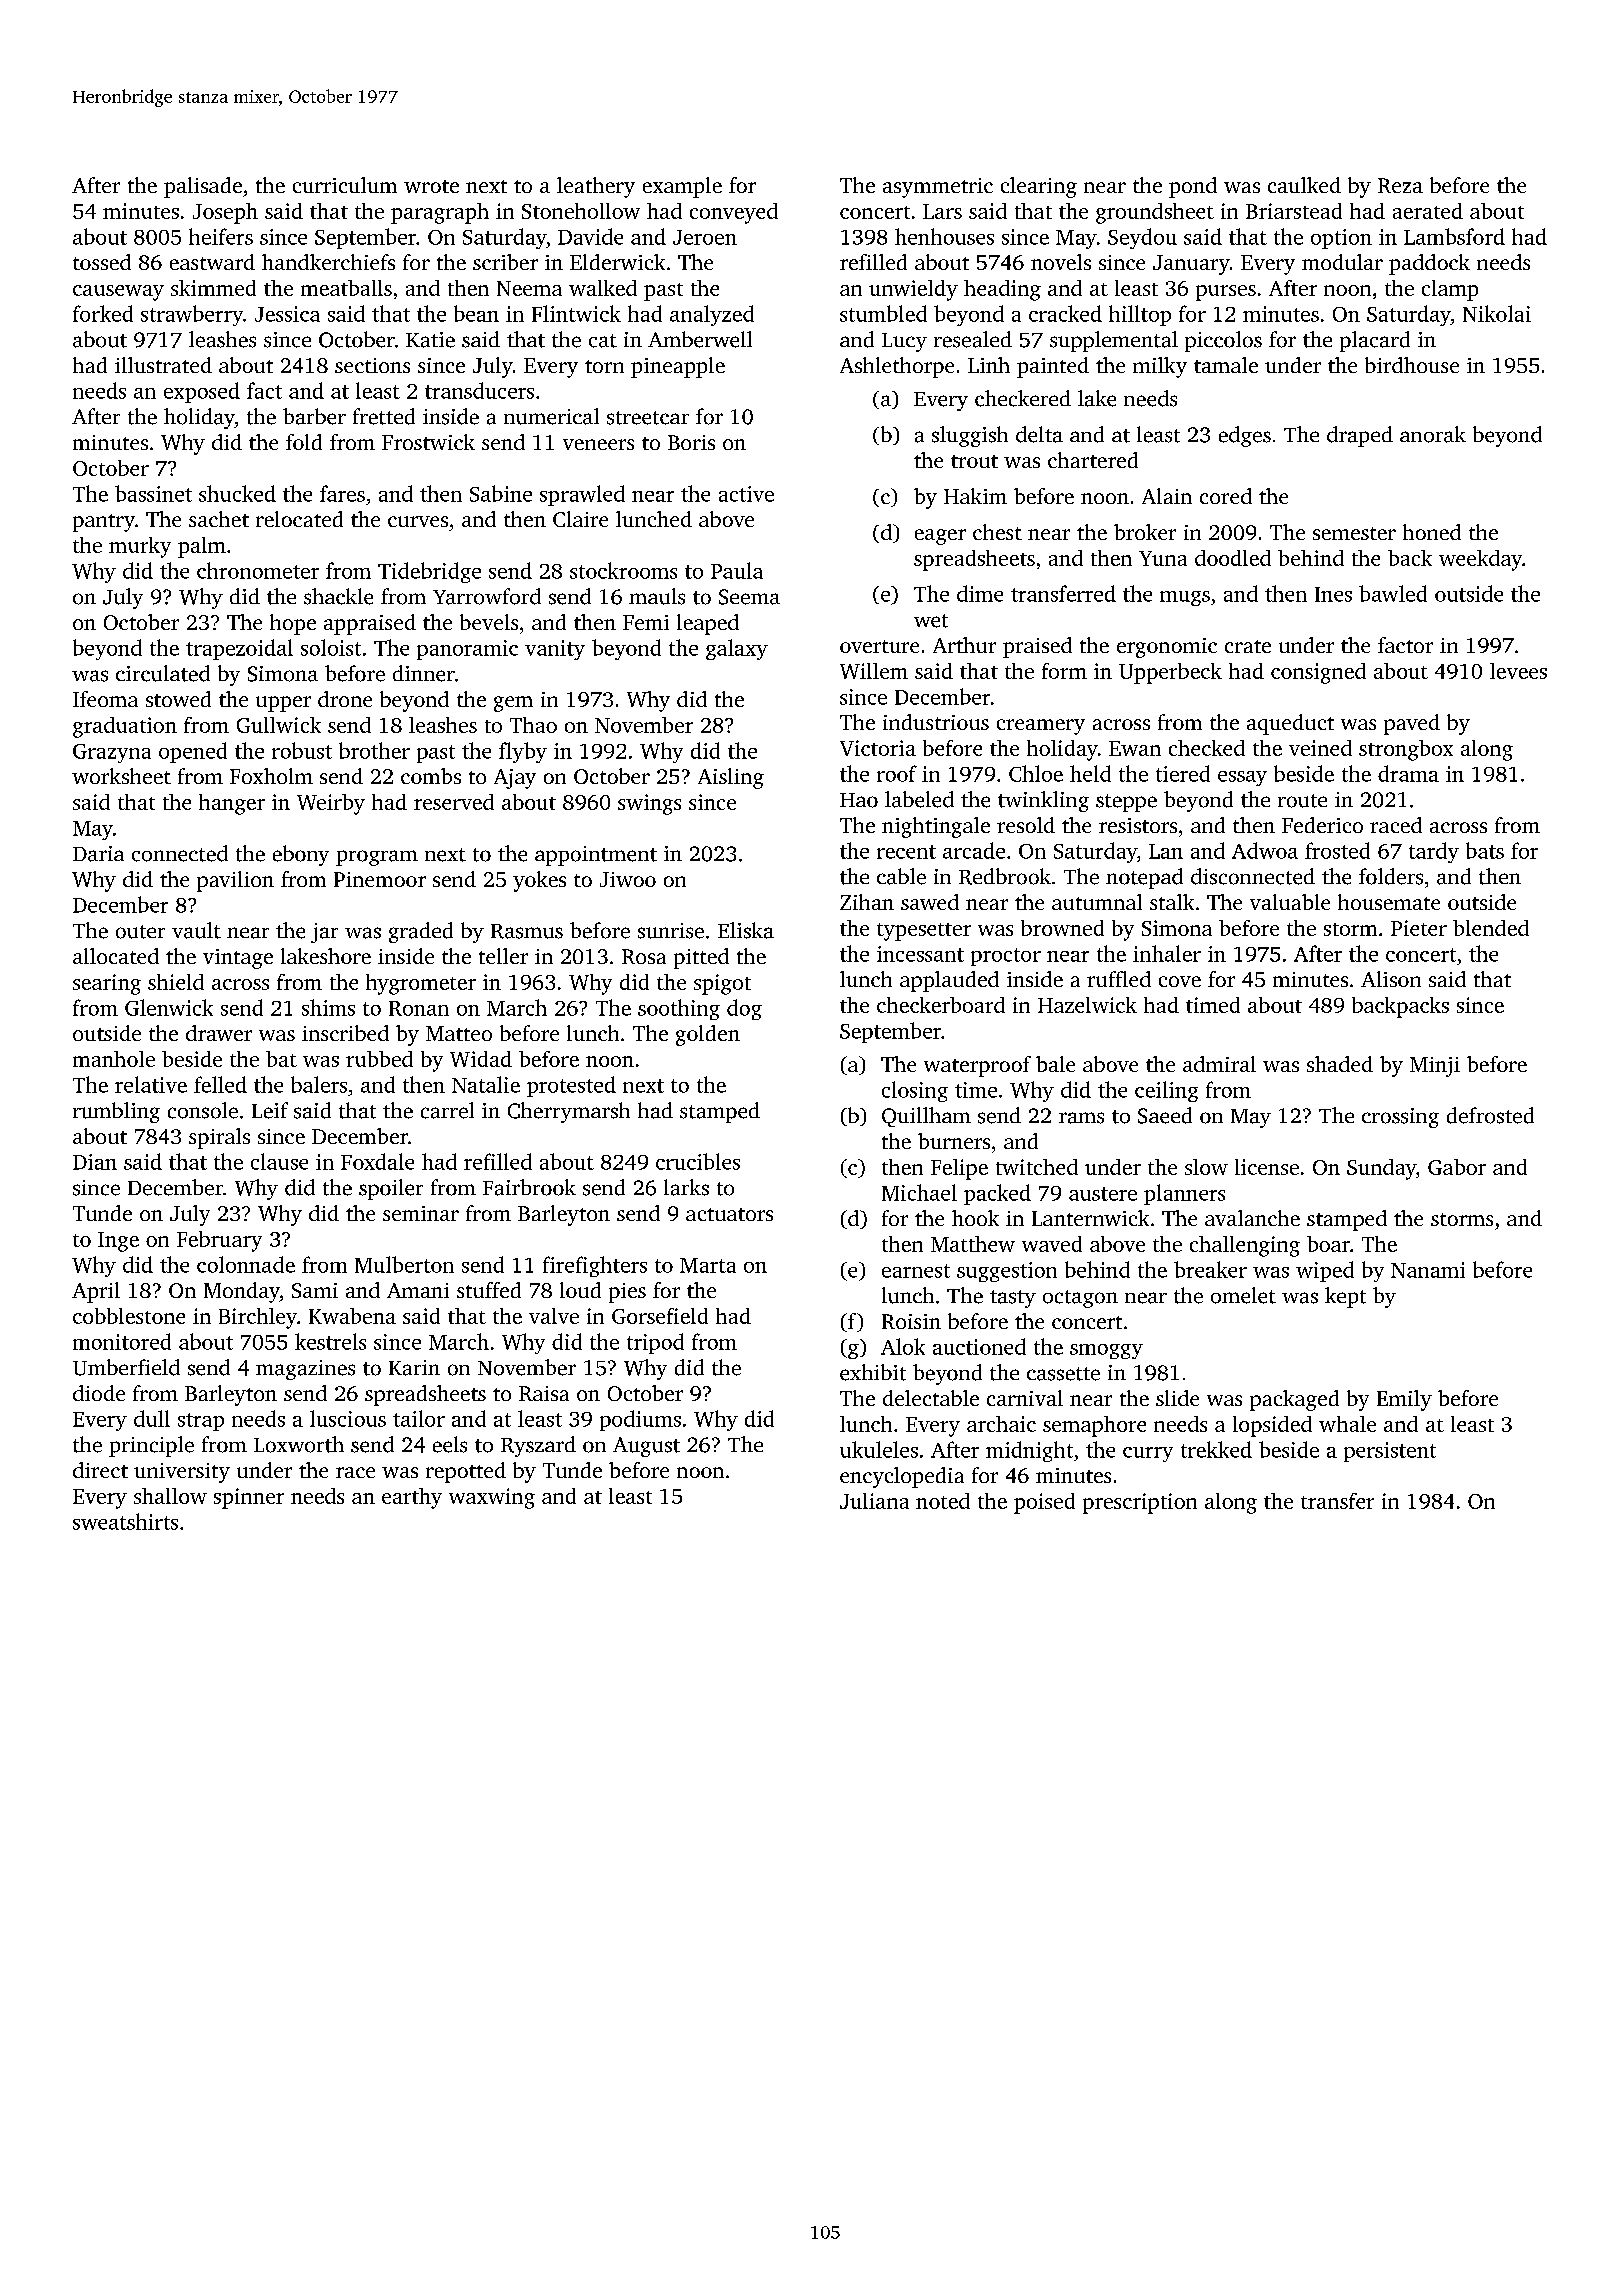  Describe the element at coordinates (203, 187) in the page. I see `palisade` at that location.
